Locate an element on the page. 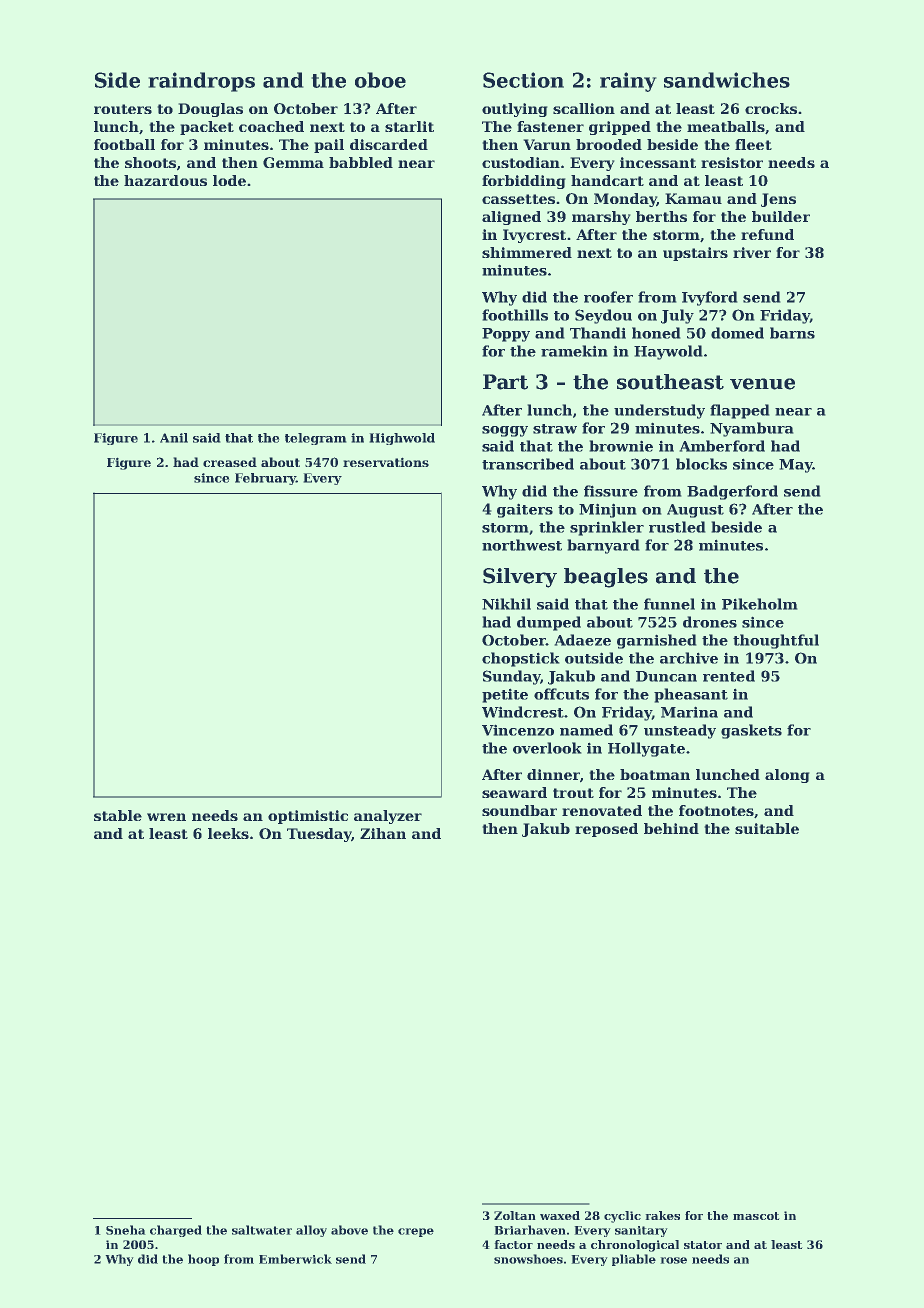 This document has height=1308, width=924. hazardous is located at coordinates (165, 180).
